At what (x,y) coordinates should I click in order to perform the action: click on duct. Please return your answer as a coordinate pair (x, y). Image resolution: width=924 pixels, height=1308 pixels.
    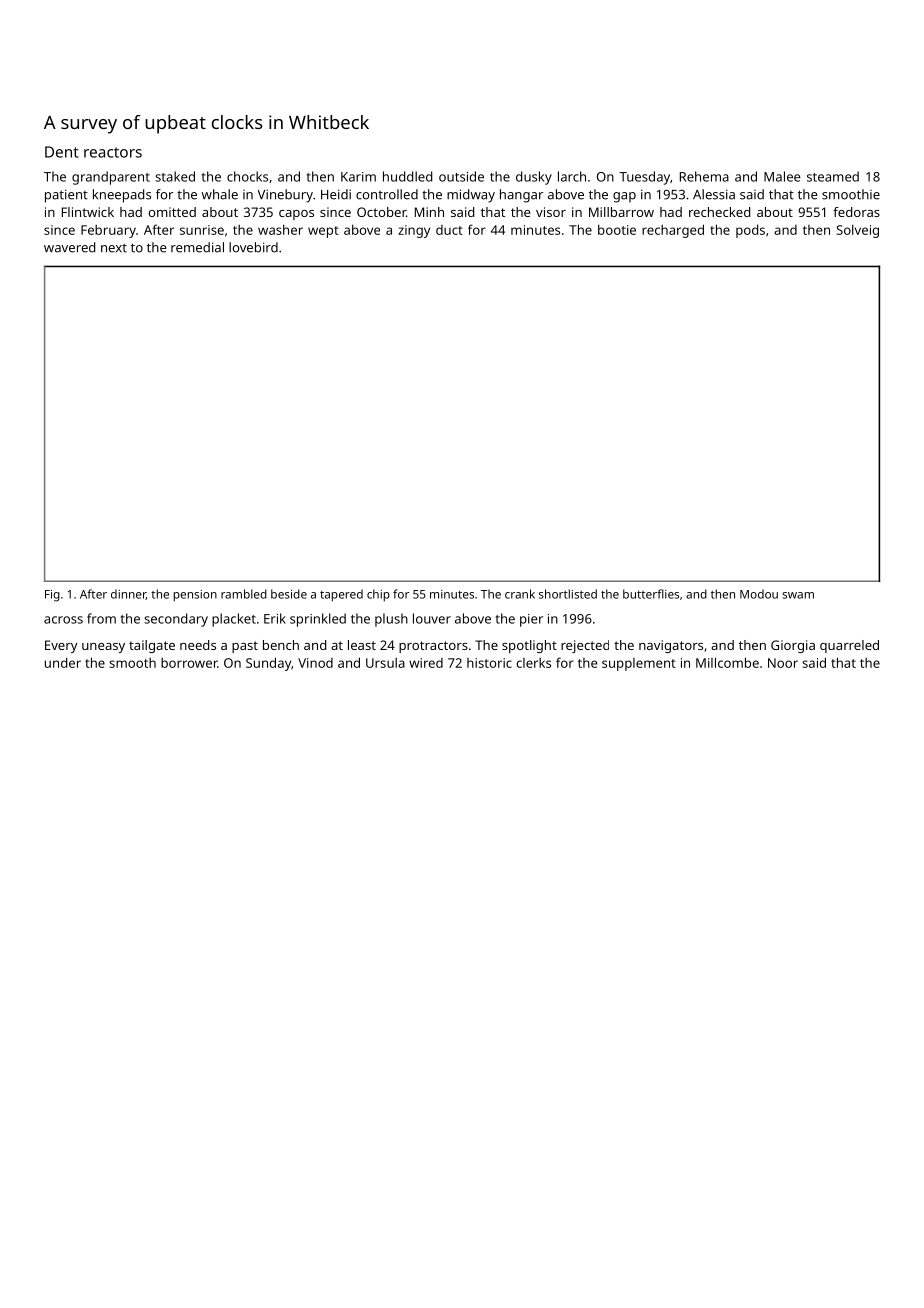
    Looking at the image, I should click on (449, 230).
